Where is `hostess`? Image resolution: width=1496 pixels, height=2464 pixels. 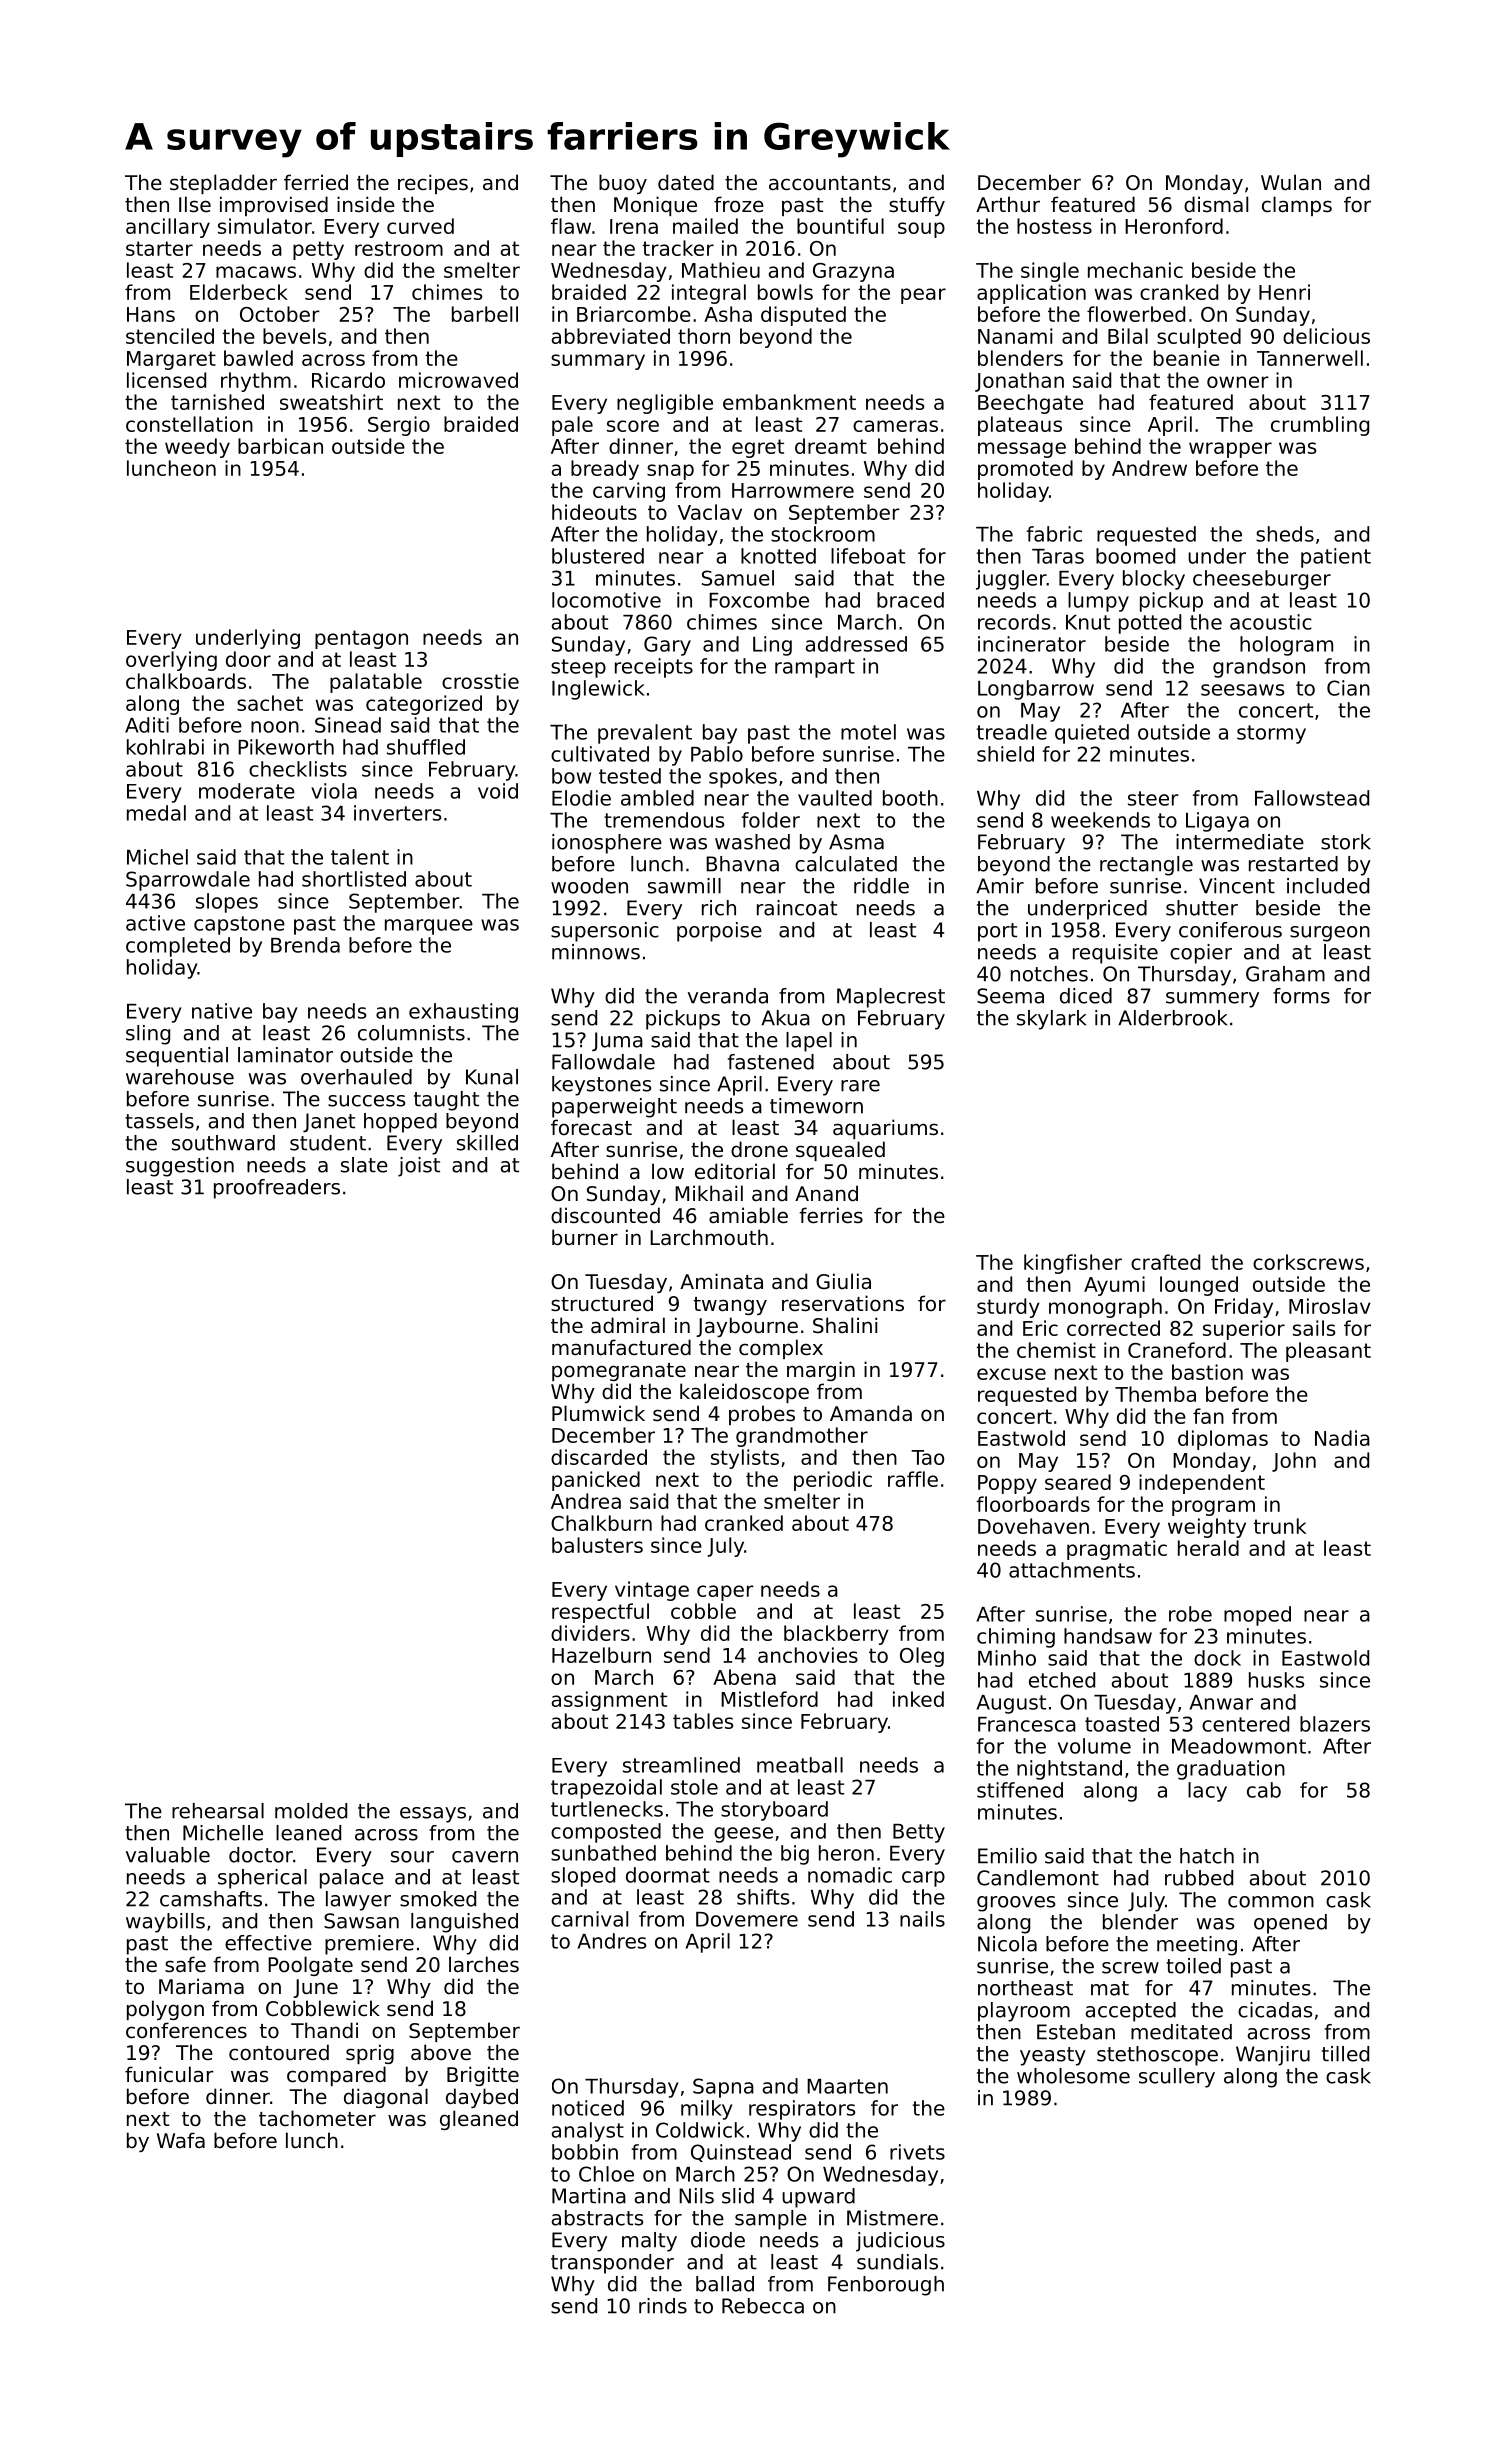
hostess is located at coordinates (1054, 226).
